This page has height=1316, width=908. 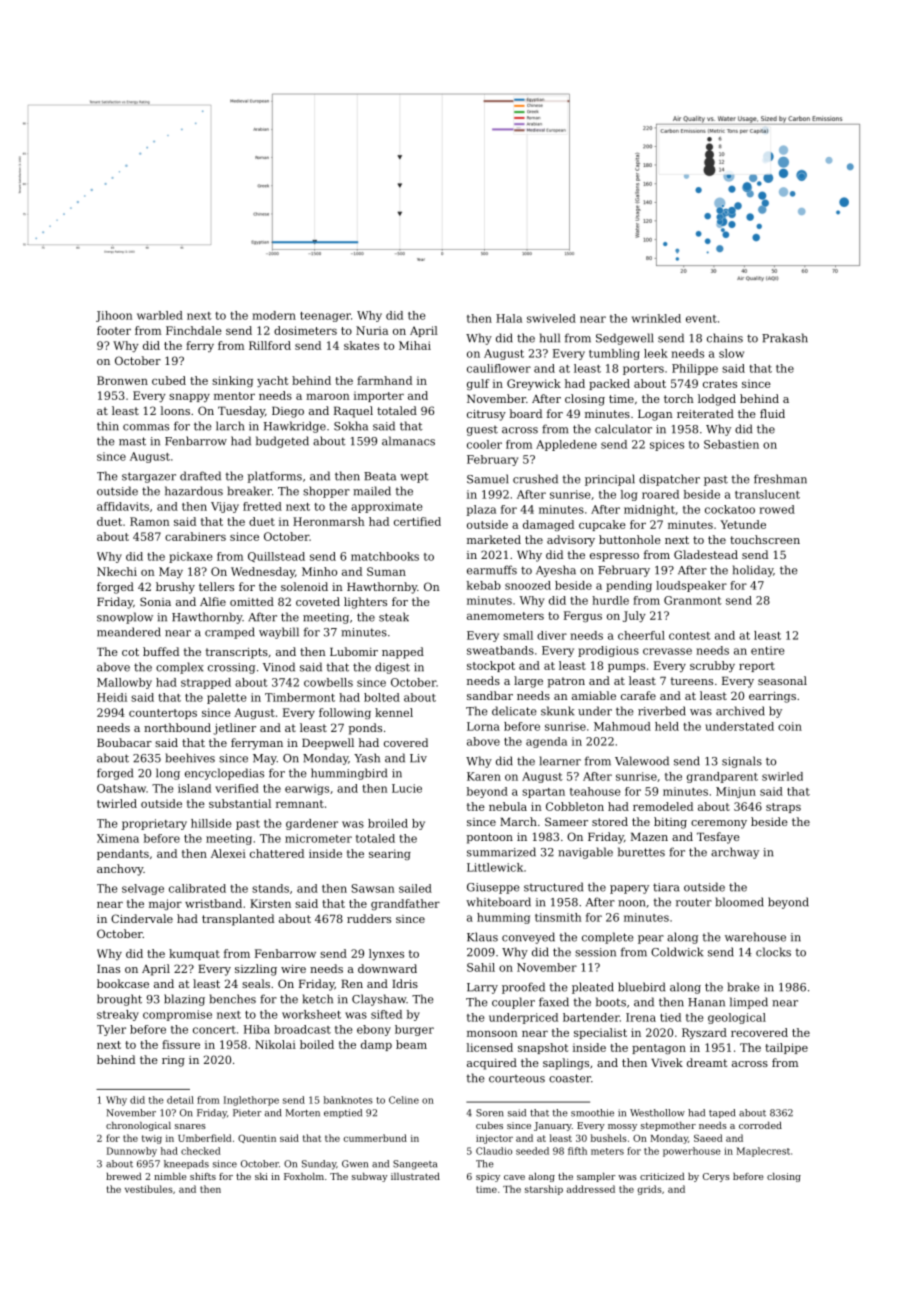 What do you see at coordinates (132, 1152) in the page?
I see `Dunnowby` at bounding box center [132, 1152].
